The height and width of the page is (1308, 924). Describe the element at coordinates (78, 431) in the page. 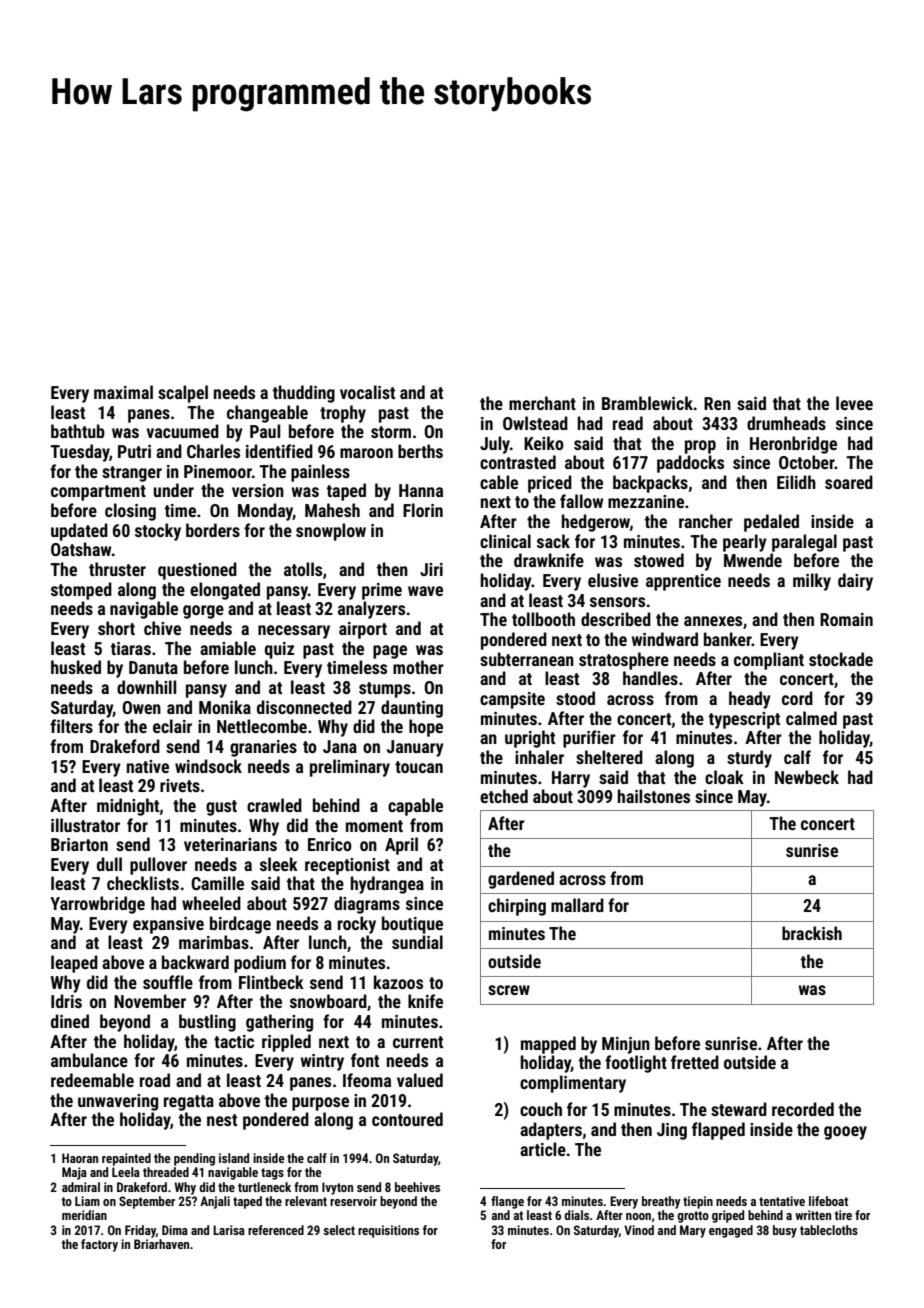

I see `bathtub` at that location.
